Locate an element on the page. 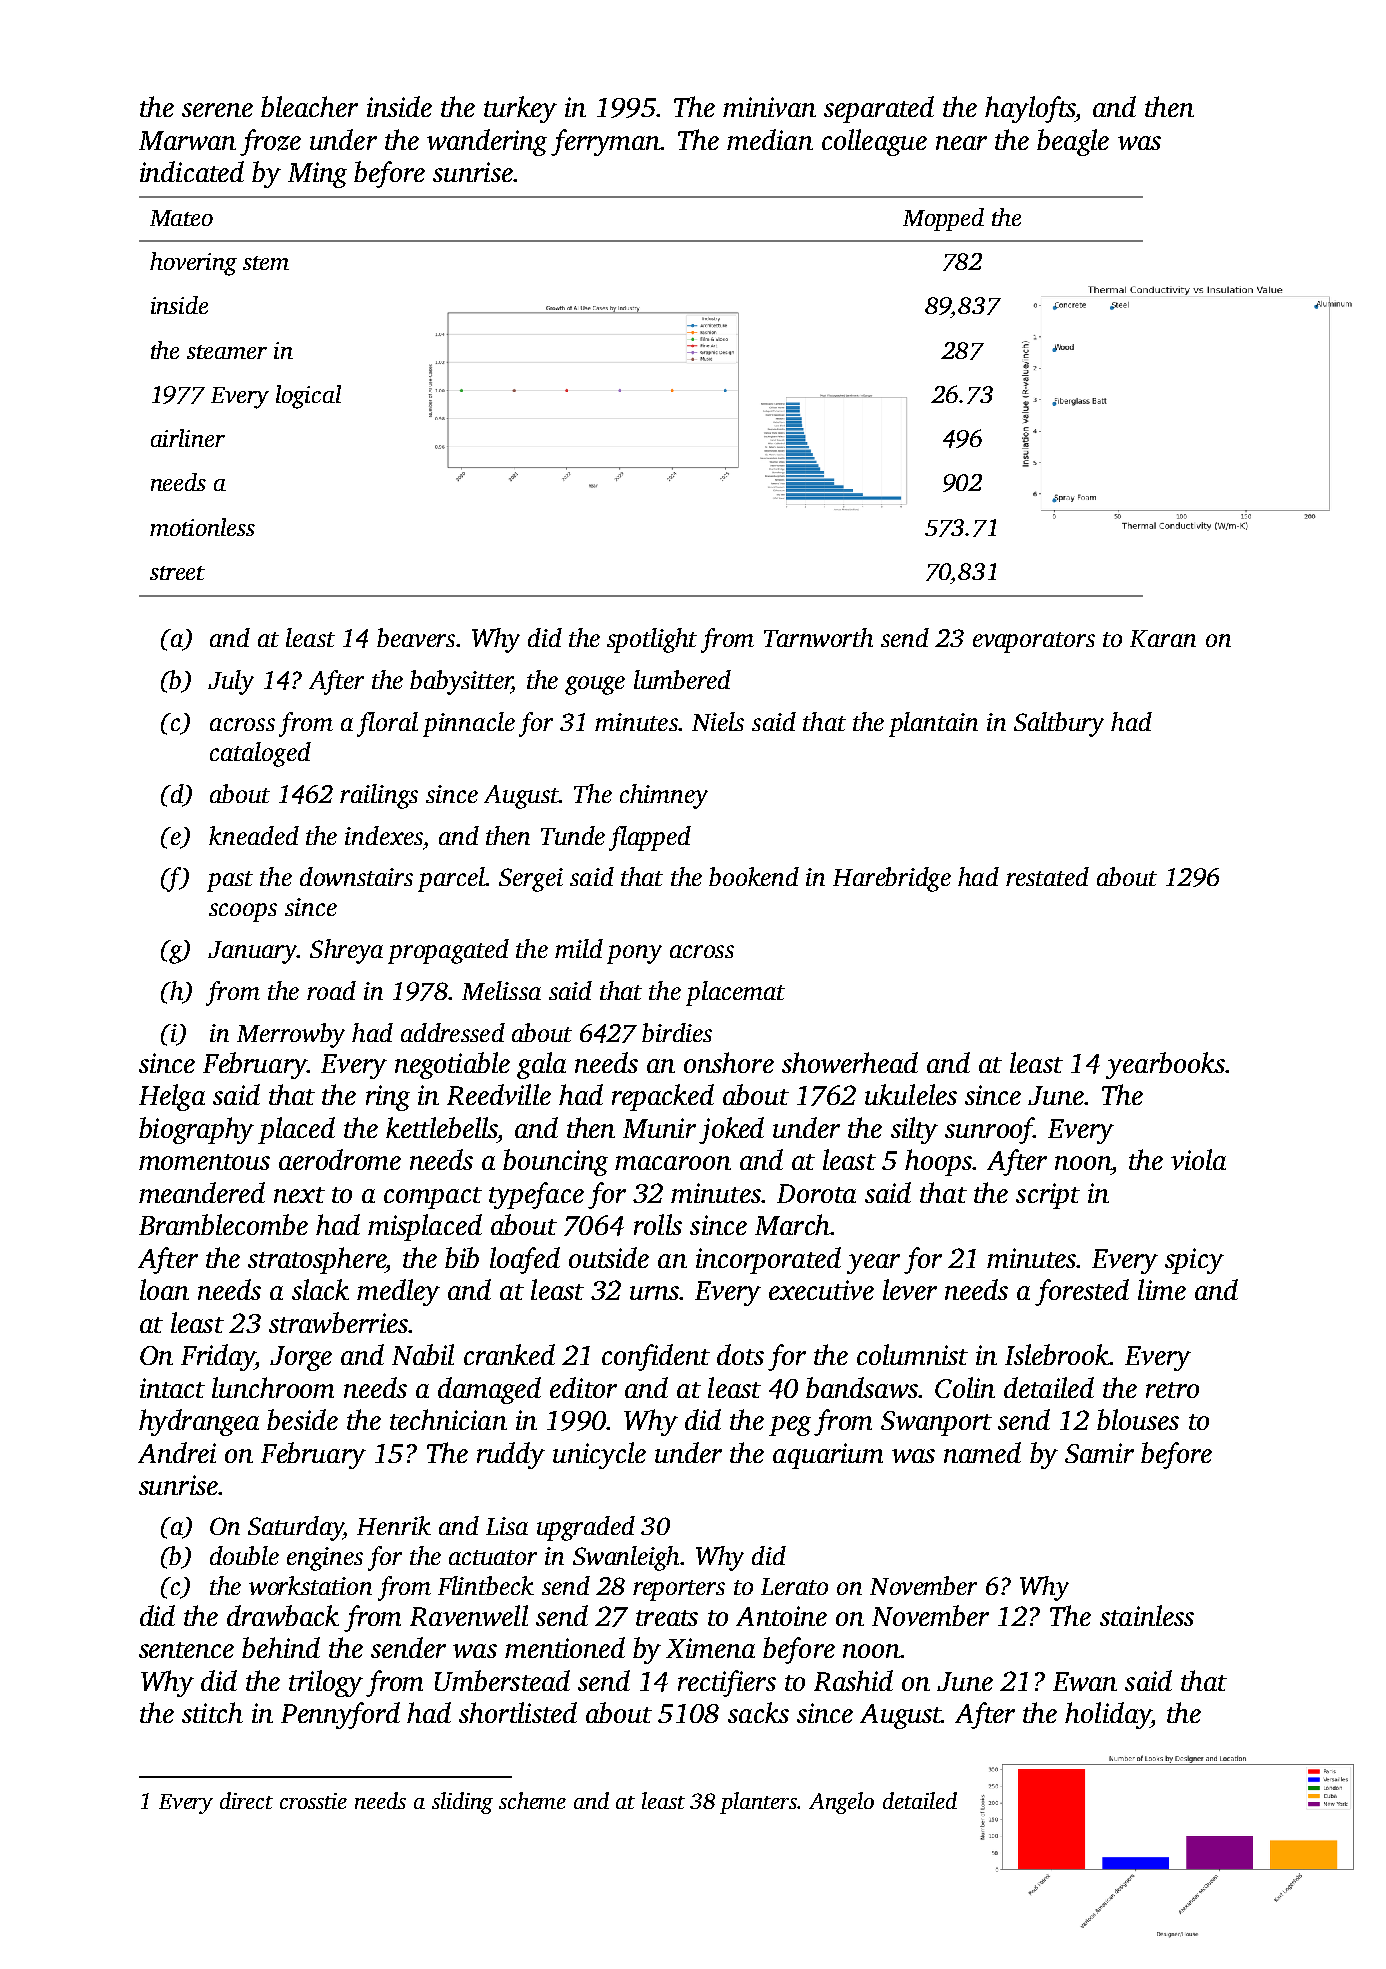 The image size is (1386, 1969). beagle is located at coordinates (1073, 142).
